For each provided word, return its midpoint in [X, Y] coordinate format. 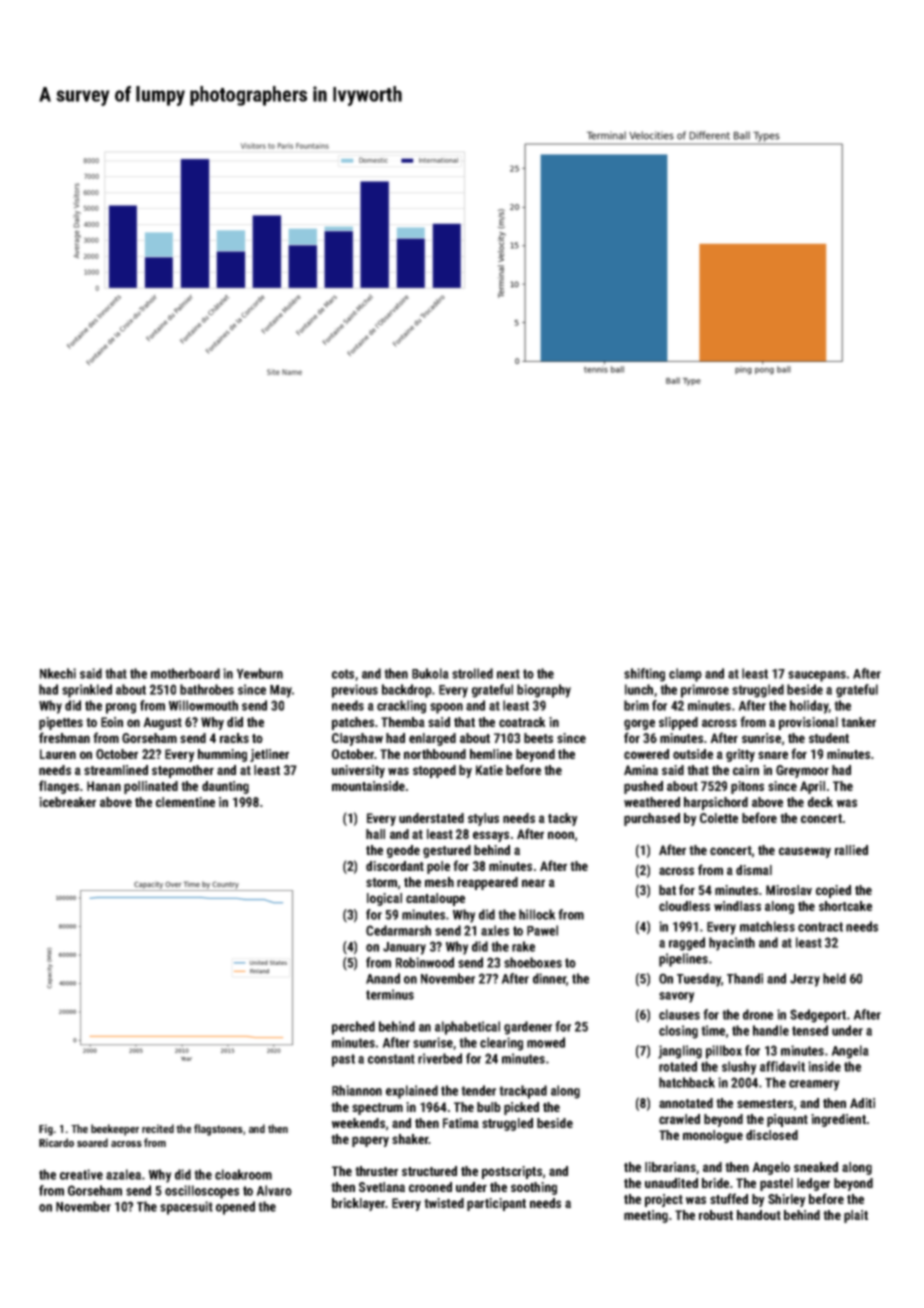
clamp [685, 675]
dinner [549, 978]
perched [353, 1028]
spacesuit [186, 1208]
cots [343, 674]
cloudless [684, 906]
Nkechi [58, 673]
